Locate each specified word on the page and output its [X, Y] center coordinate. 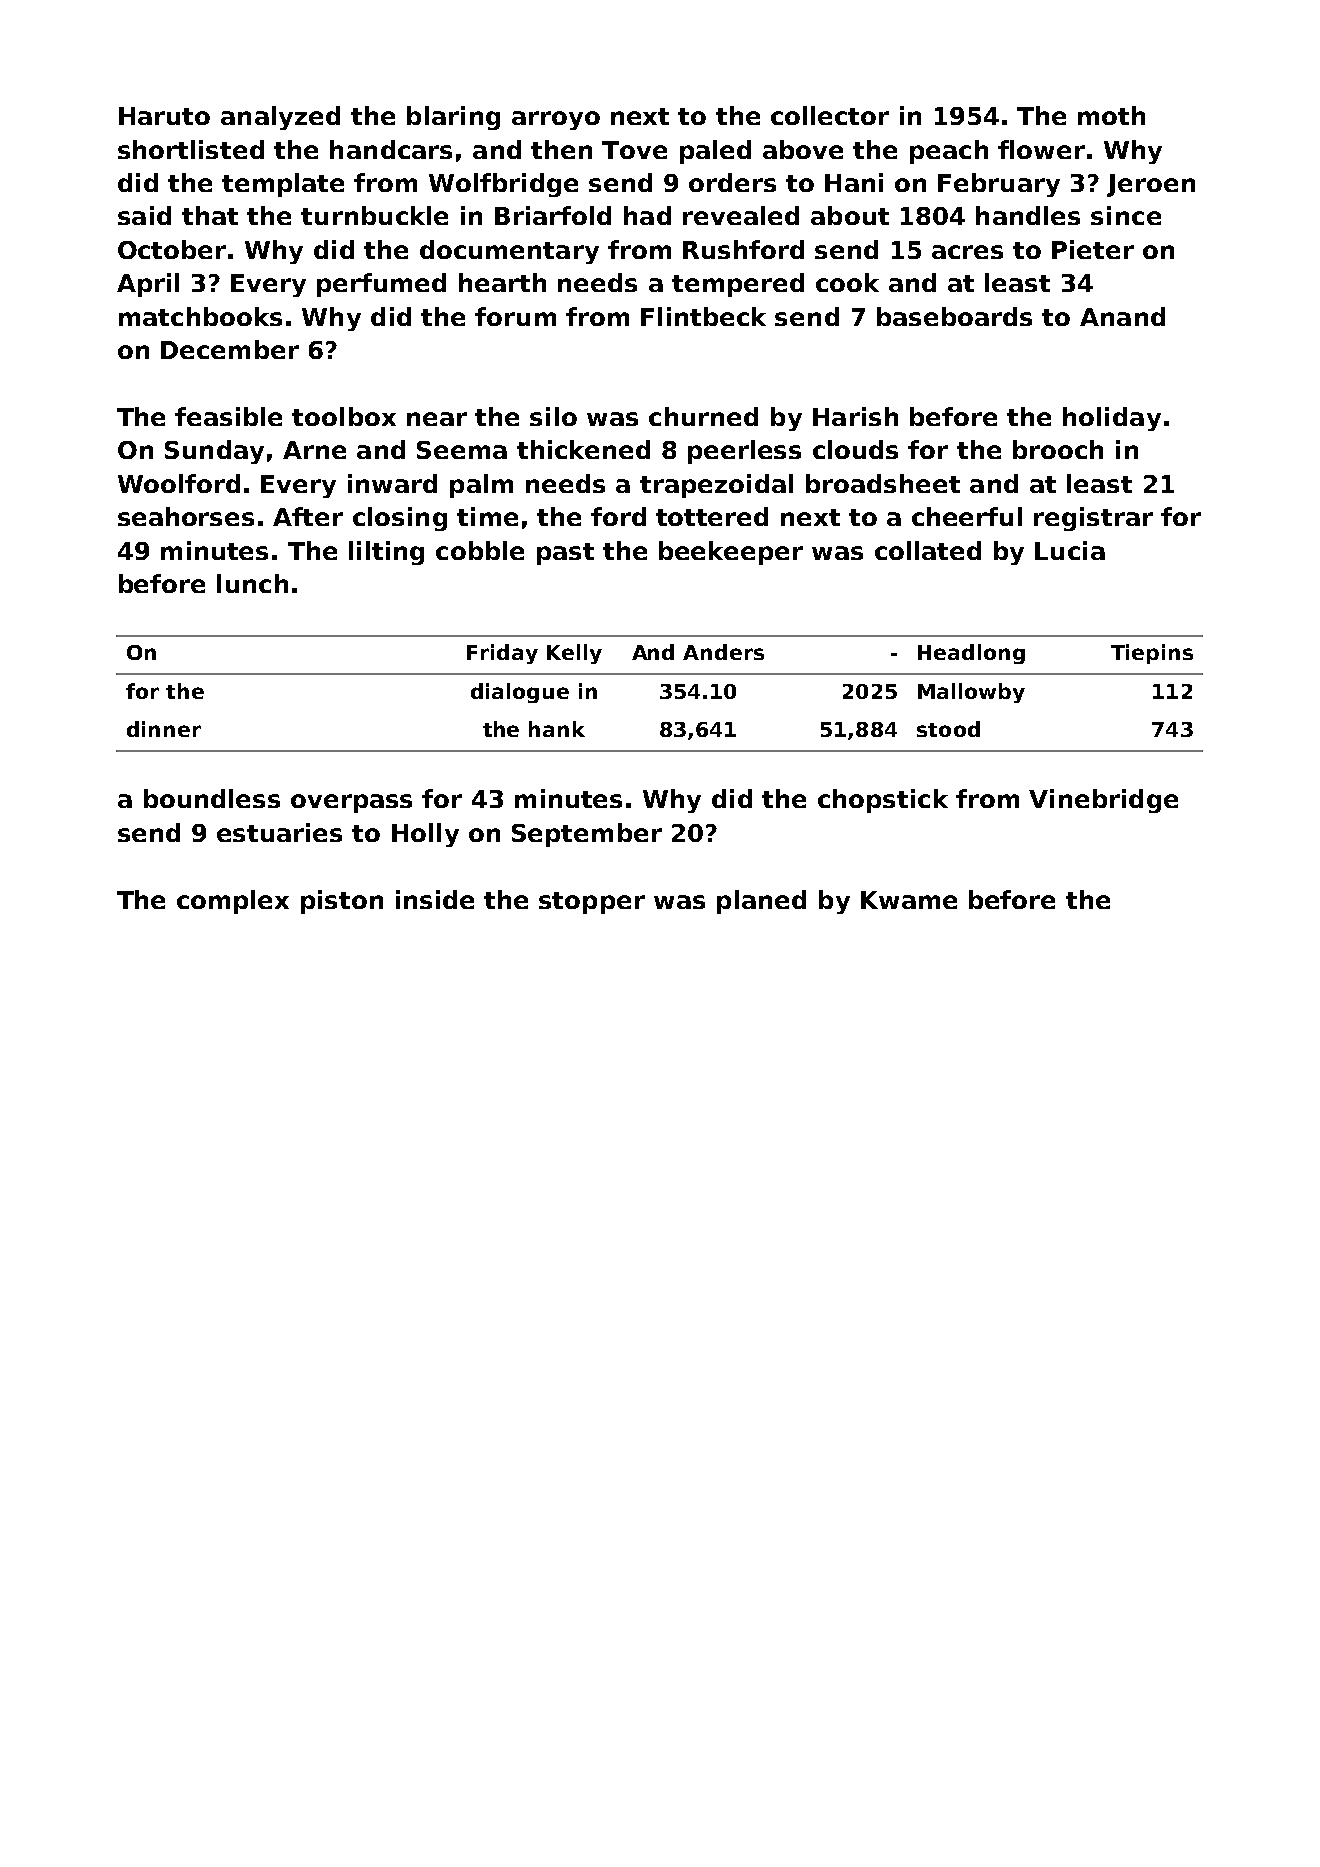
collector [830, 115]
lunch [252, 583]
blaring [453, 118]
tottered [712, 516]
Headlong [971, 654]
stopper [592, 903]
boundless [212, 798]
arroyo [556, 120]
